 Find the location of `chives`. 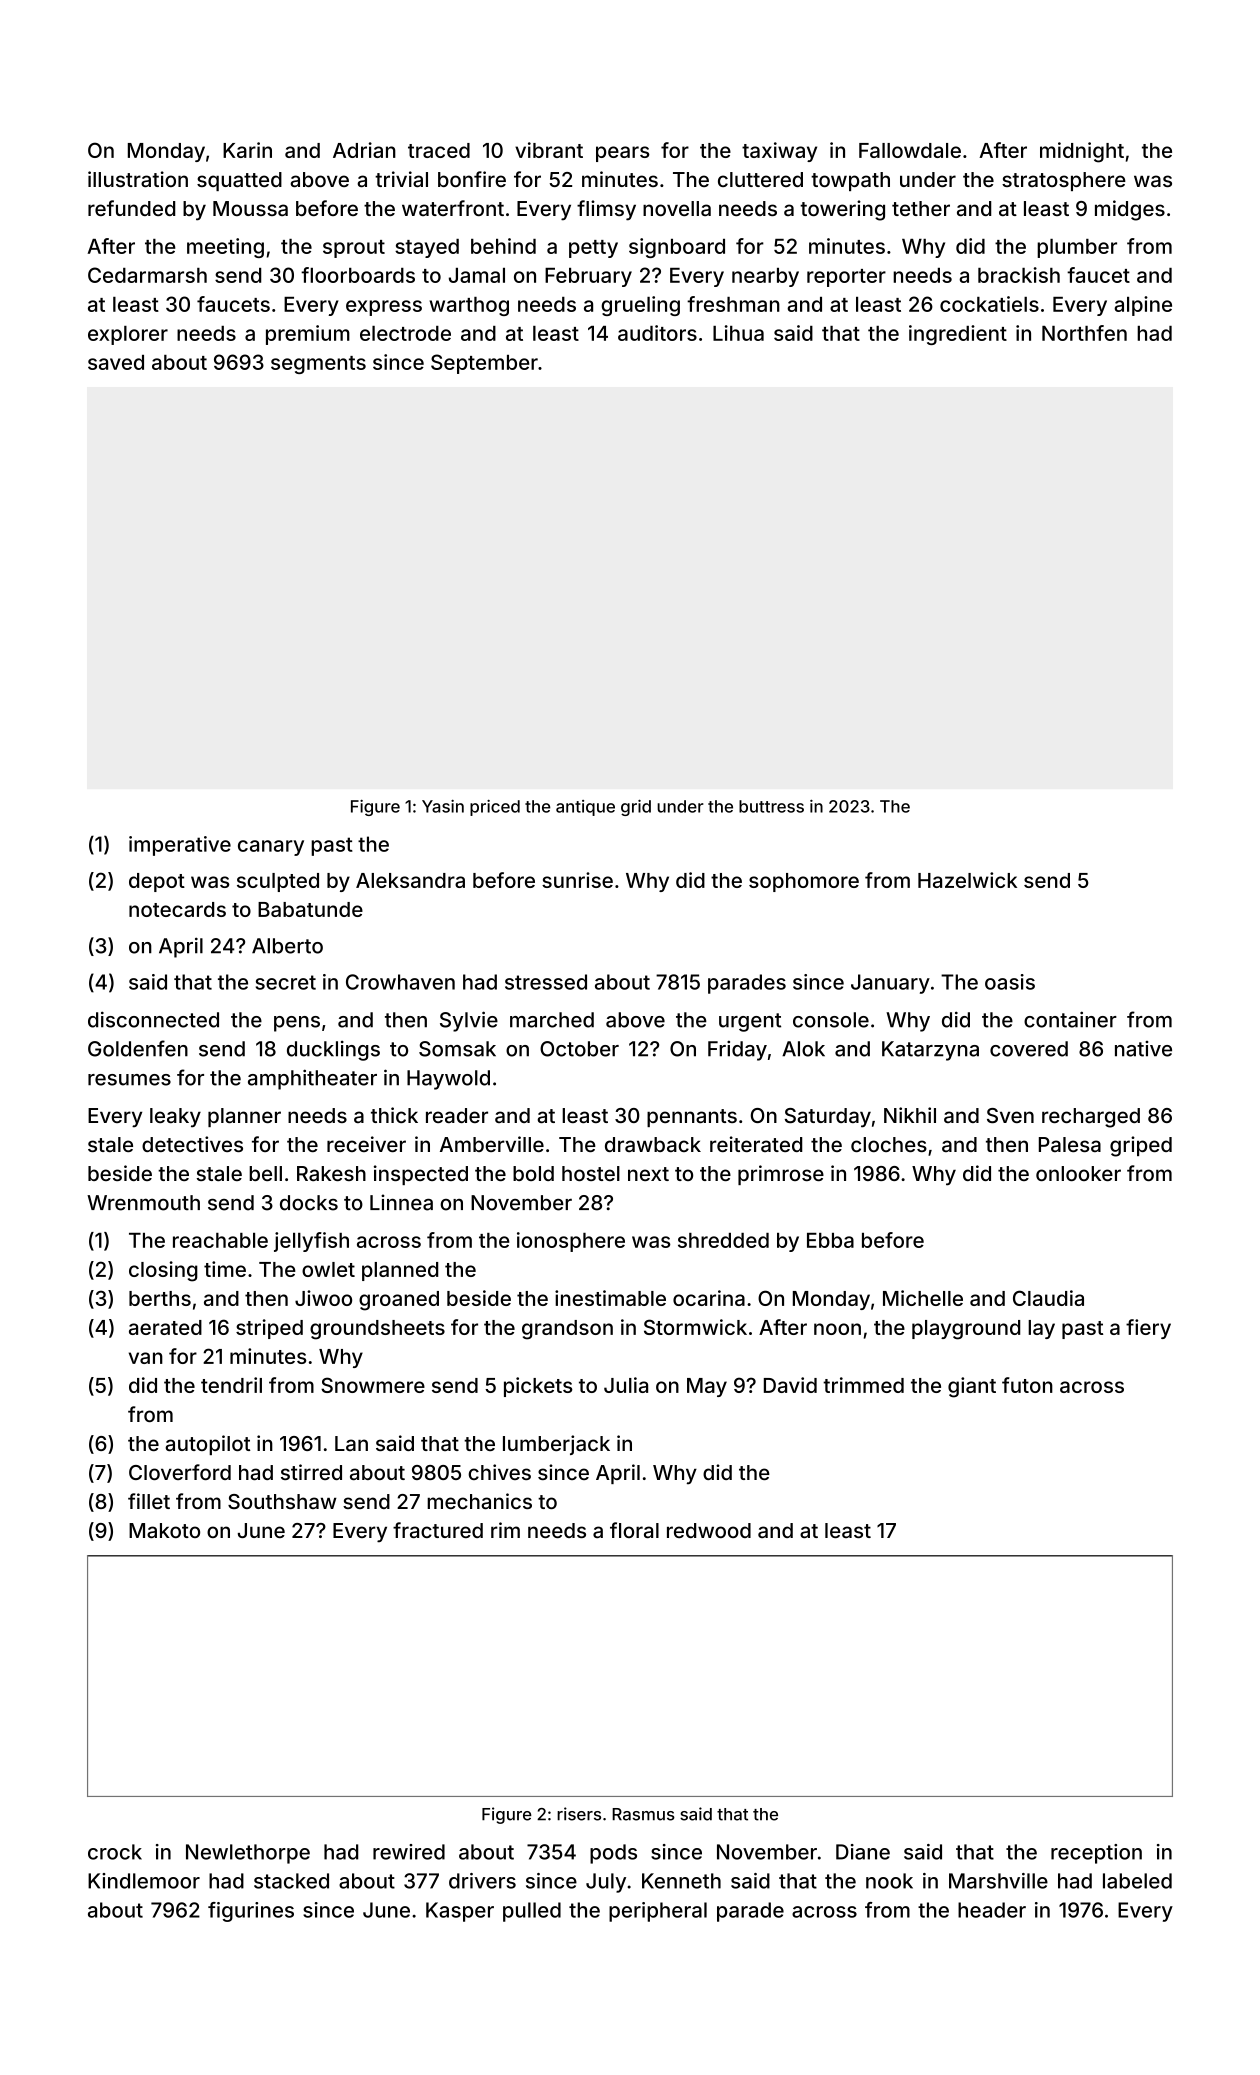

chives is located at coordinates (499, 1472).
